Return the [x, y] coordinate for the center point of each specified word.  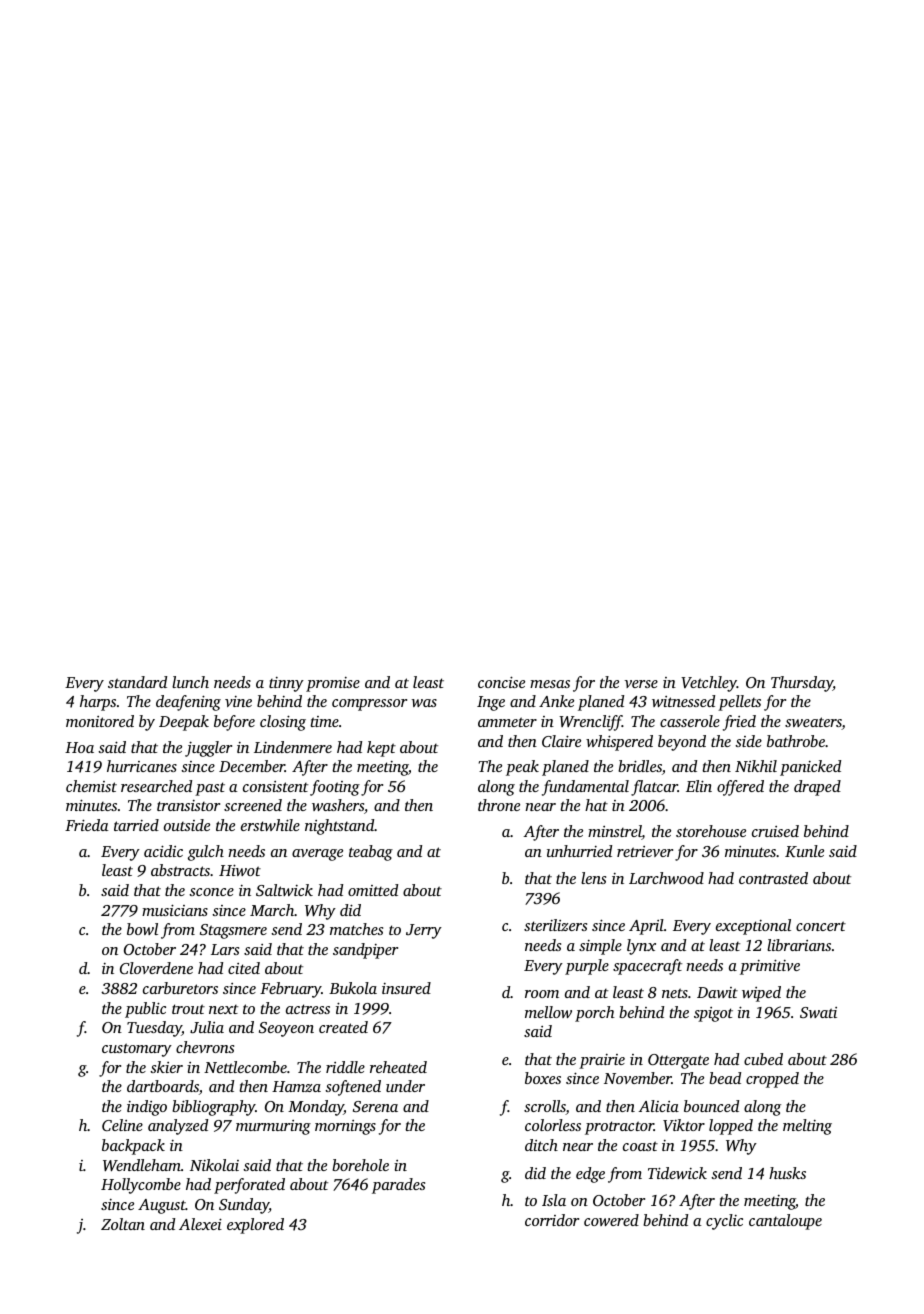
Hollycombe [141, 1186]
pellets [739, 703]
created [343, 1027]
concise [501, 682]
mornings [345, 1127]
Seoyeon [286, 1029]
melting [807, 1127]
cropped [772, 1080]
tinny [286, 684]
